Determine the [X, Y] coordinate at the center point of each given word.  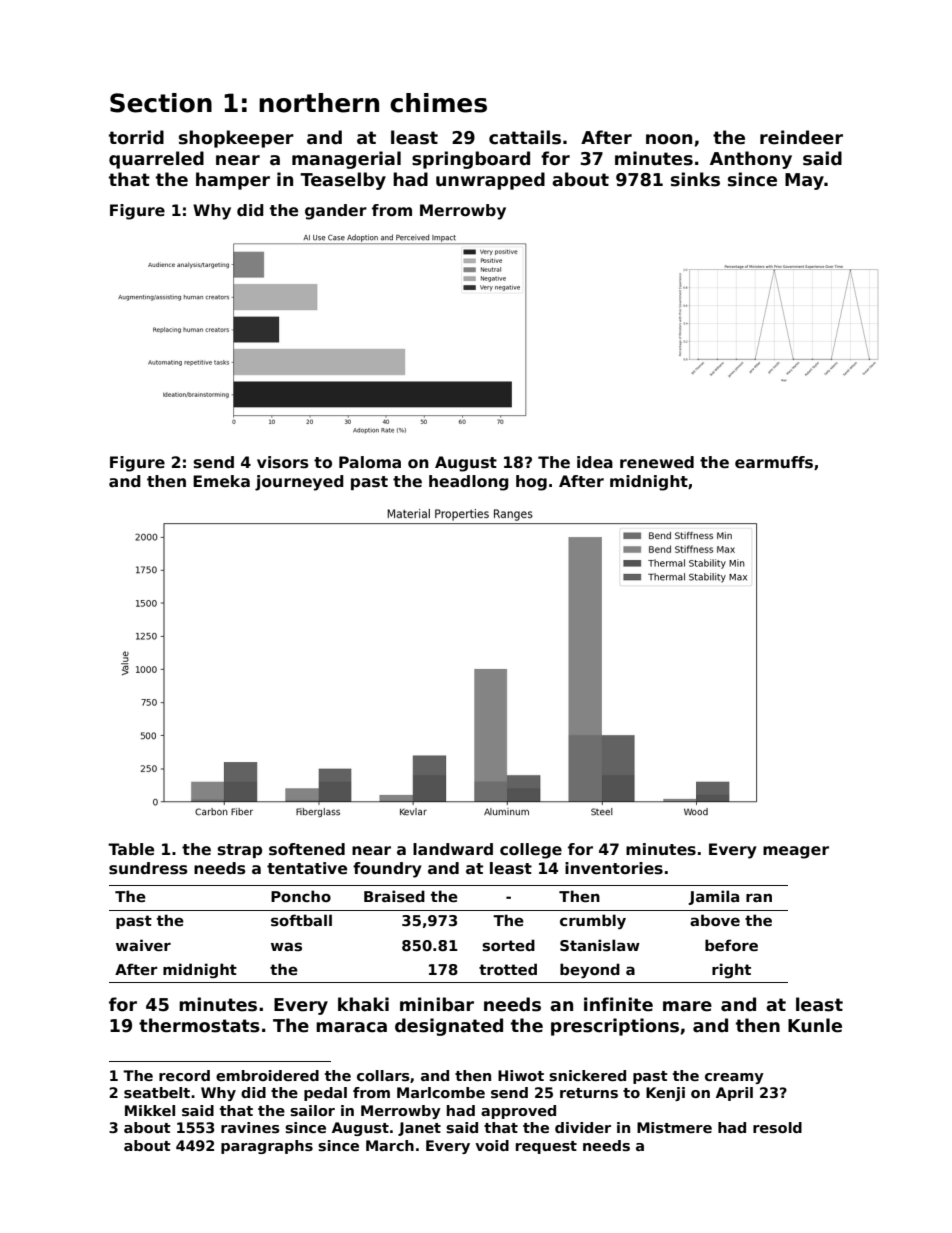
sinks [695, 179]
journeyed [299, 483]
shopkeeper [236, 139]
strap [240, 851]
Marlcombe [441, 1092]
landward [453, 849]
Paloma [370, 462]
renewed [657, 462]
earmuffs [774, 462]
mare [687, 1006]
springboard [471, 160]
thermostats [199, 1025]
